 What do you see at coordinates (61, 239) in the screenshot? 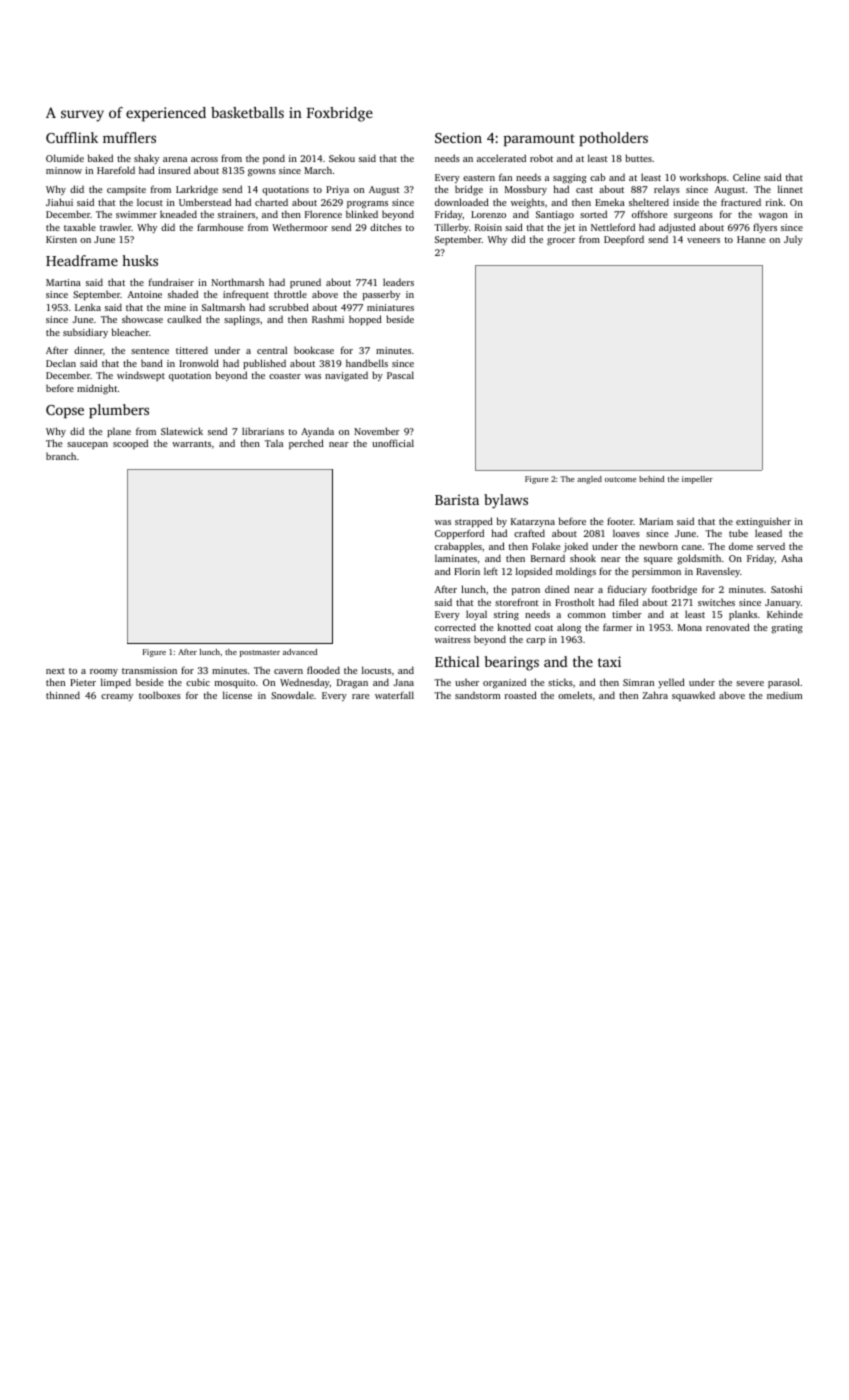
I see `Kirsten` at bounding box center [61, 239].
